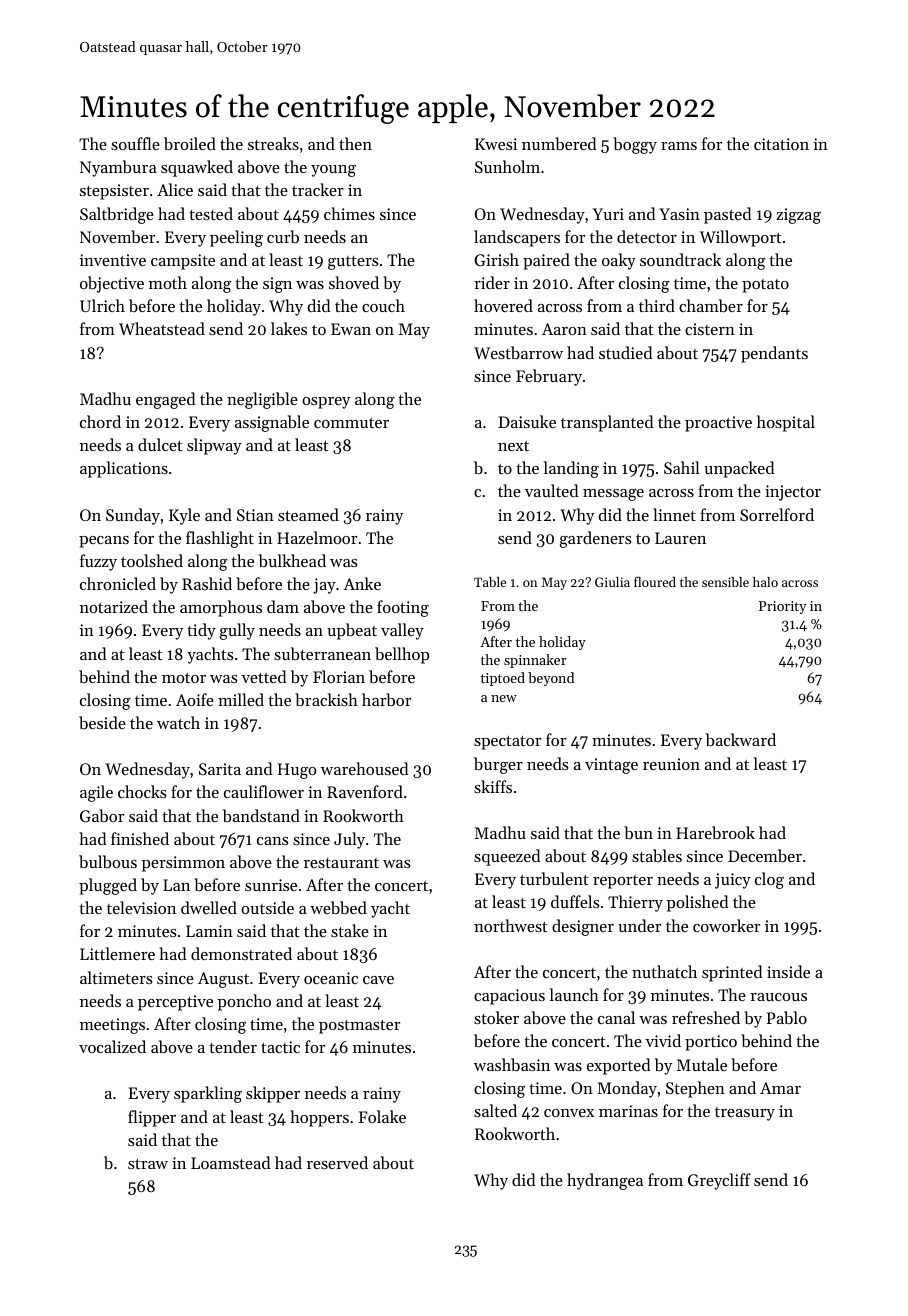 This screenshot has width=908, height=1316. What do you see at coordinates (359, 1027) in the screenshot?
I see `postmaster` at bounding box center [359, 1027].
